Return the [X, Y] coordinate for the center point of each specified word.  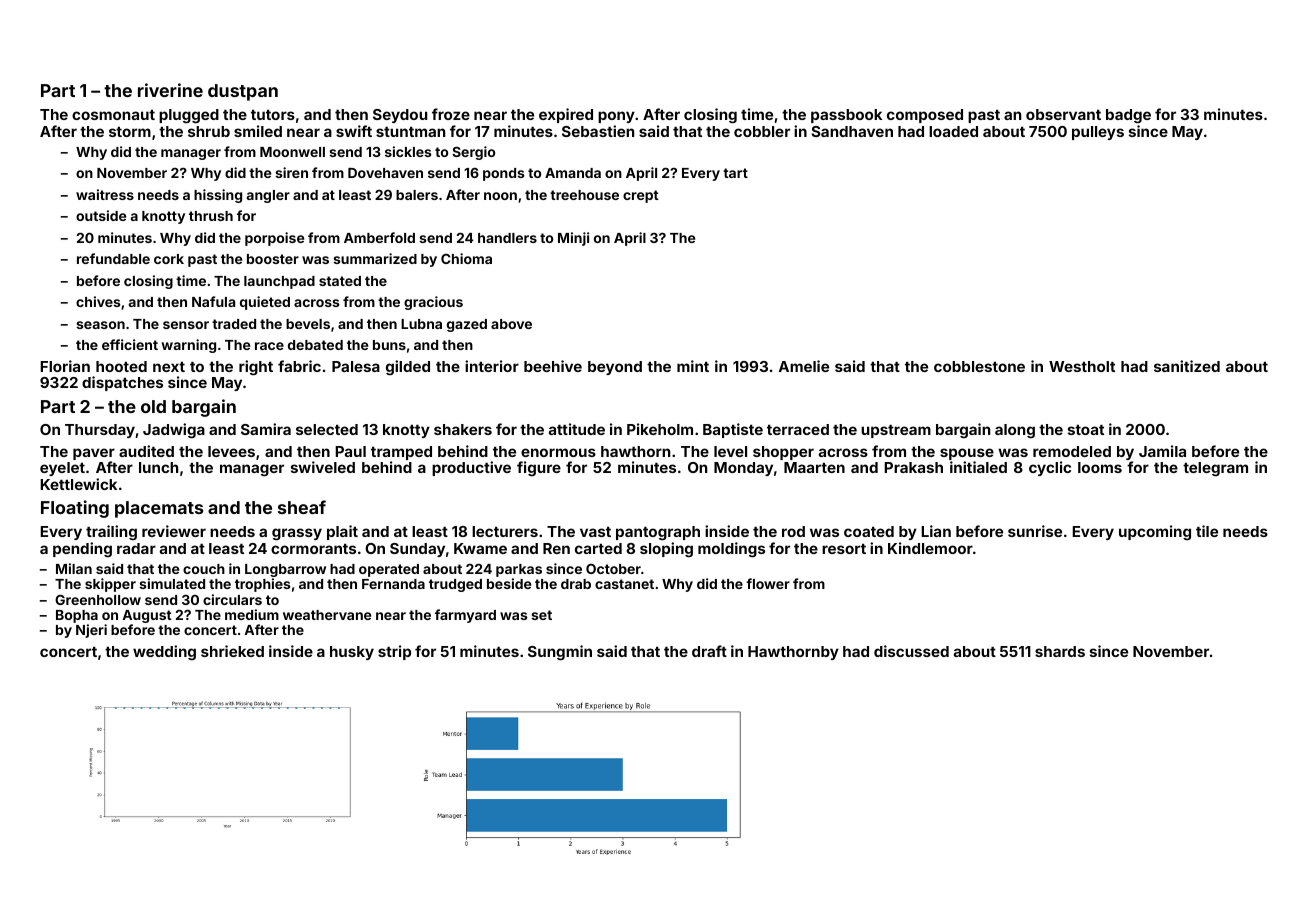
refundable [113, 258]
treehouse [584, 195]
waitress [105, 194]
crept [641, 196]
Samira [266, 429]
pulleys [1098, 133]
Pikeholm [660, 429]
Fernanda [393, 584]
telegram [1215, 469]
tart [735, 173]
